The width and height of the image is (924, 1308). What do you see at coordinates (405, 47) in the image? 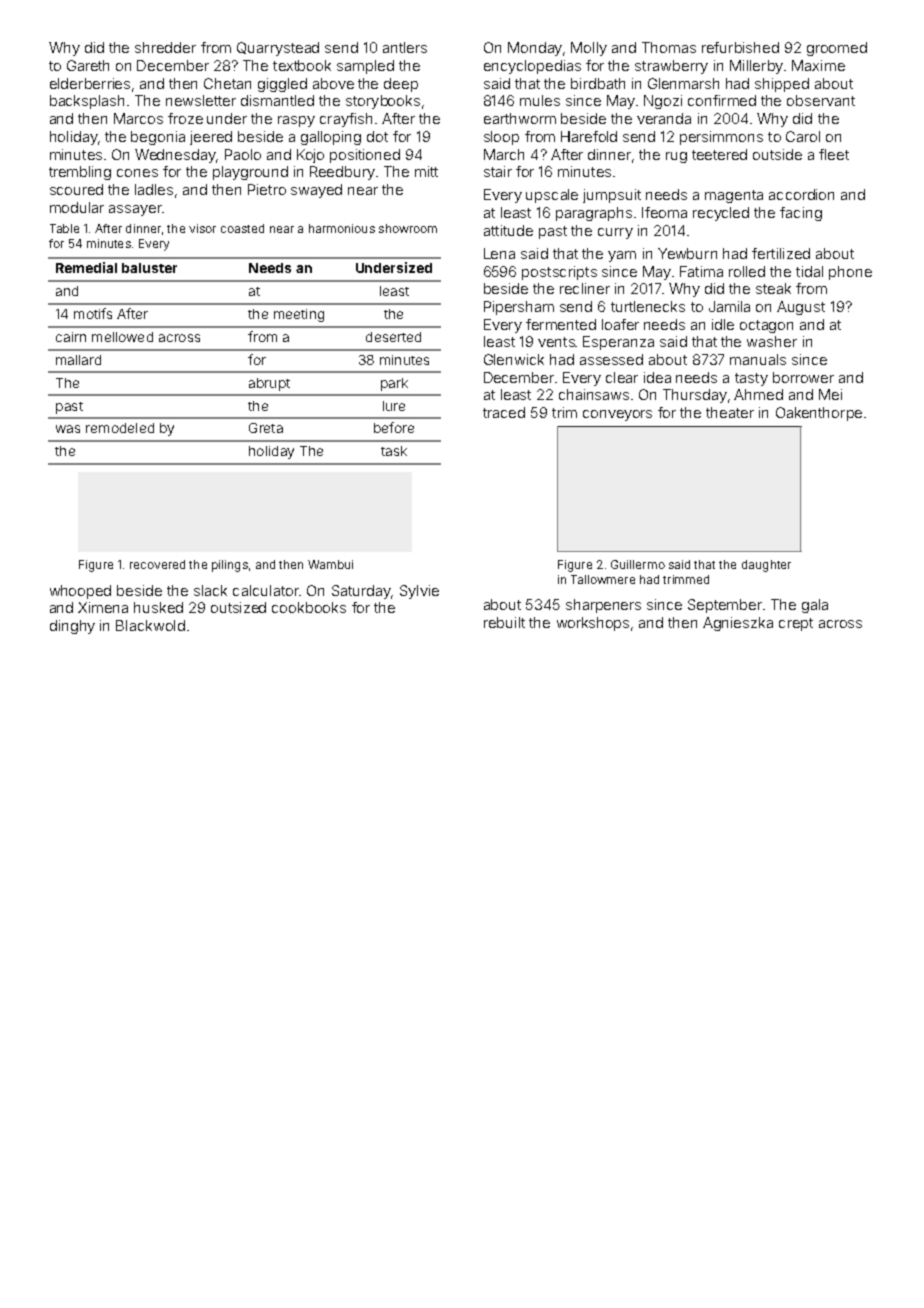
I see `antlers` at bounding box center [405, 47].
